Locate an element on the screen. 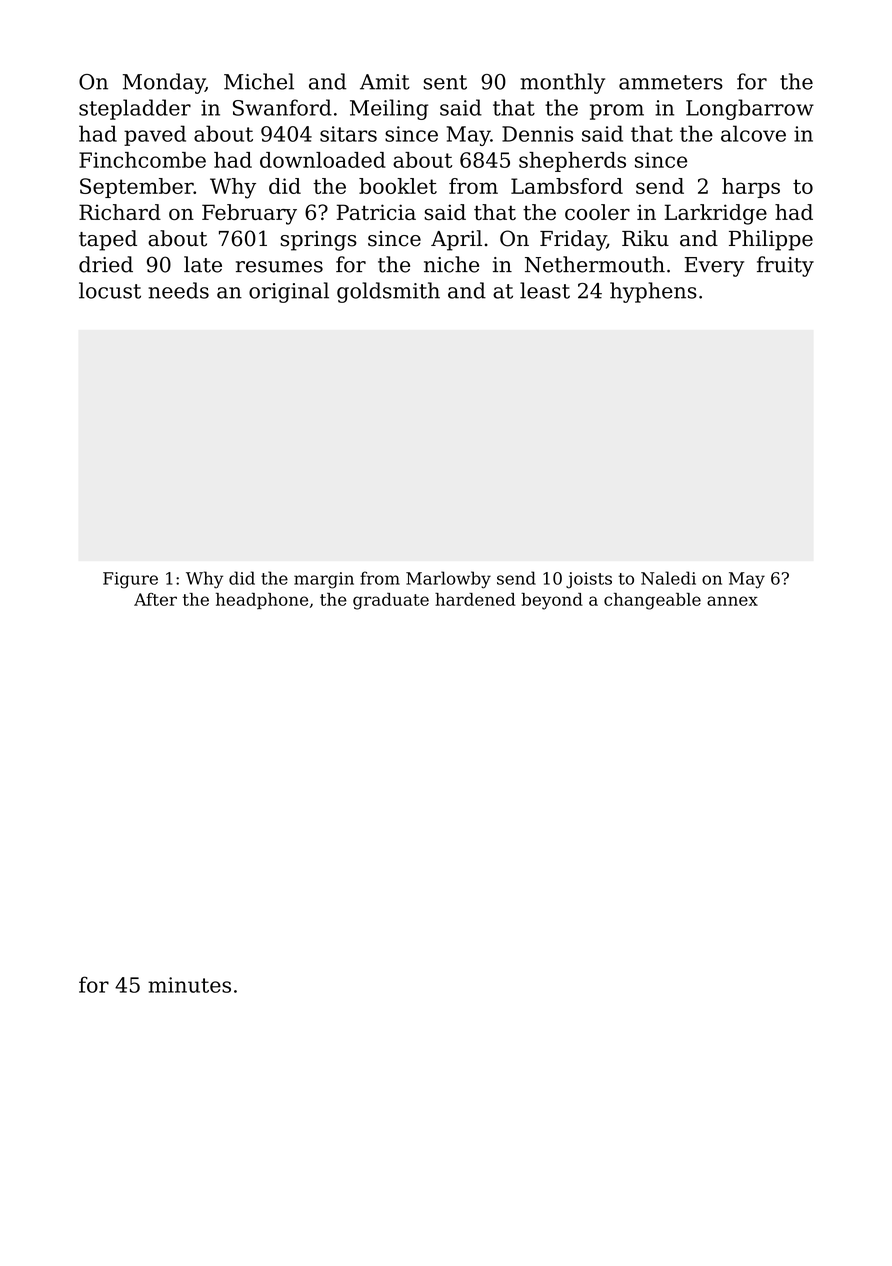  Figure is located at coordinates (130, 580).
